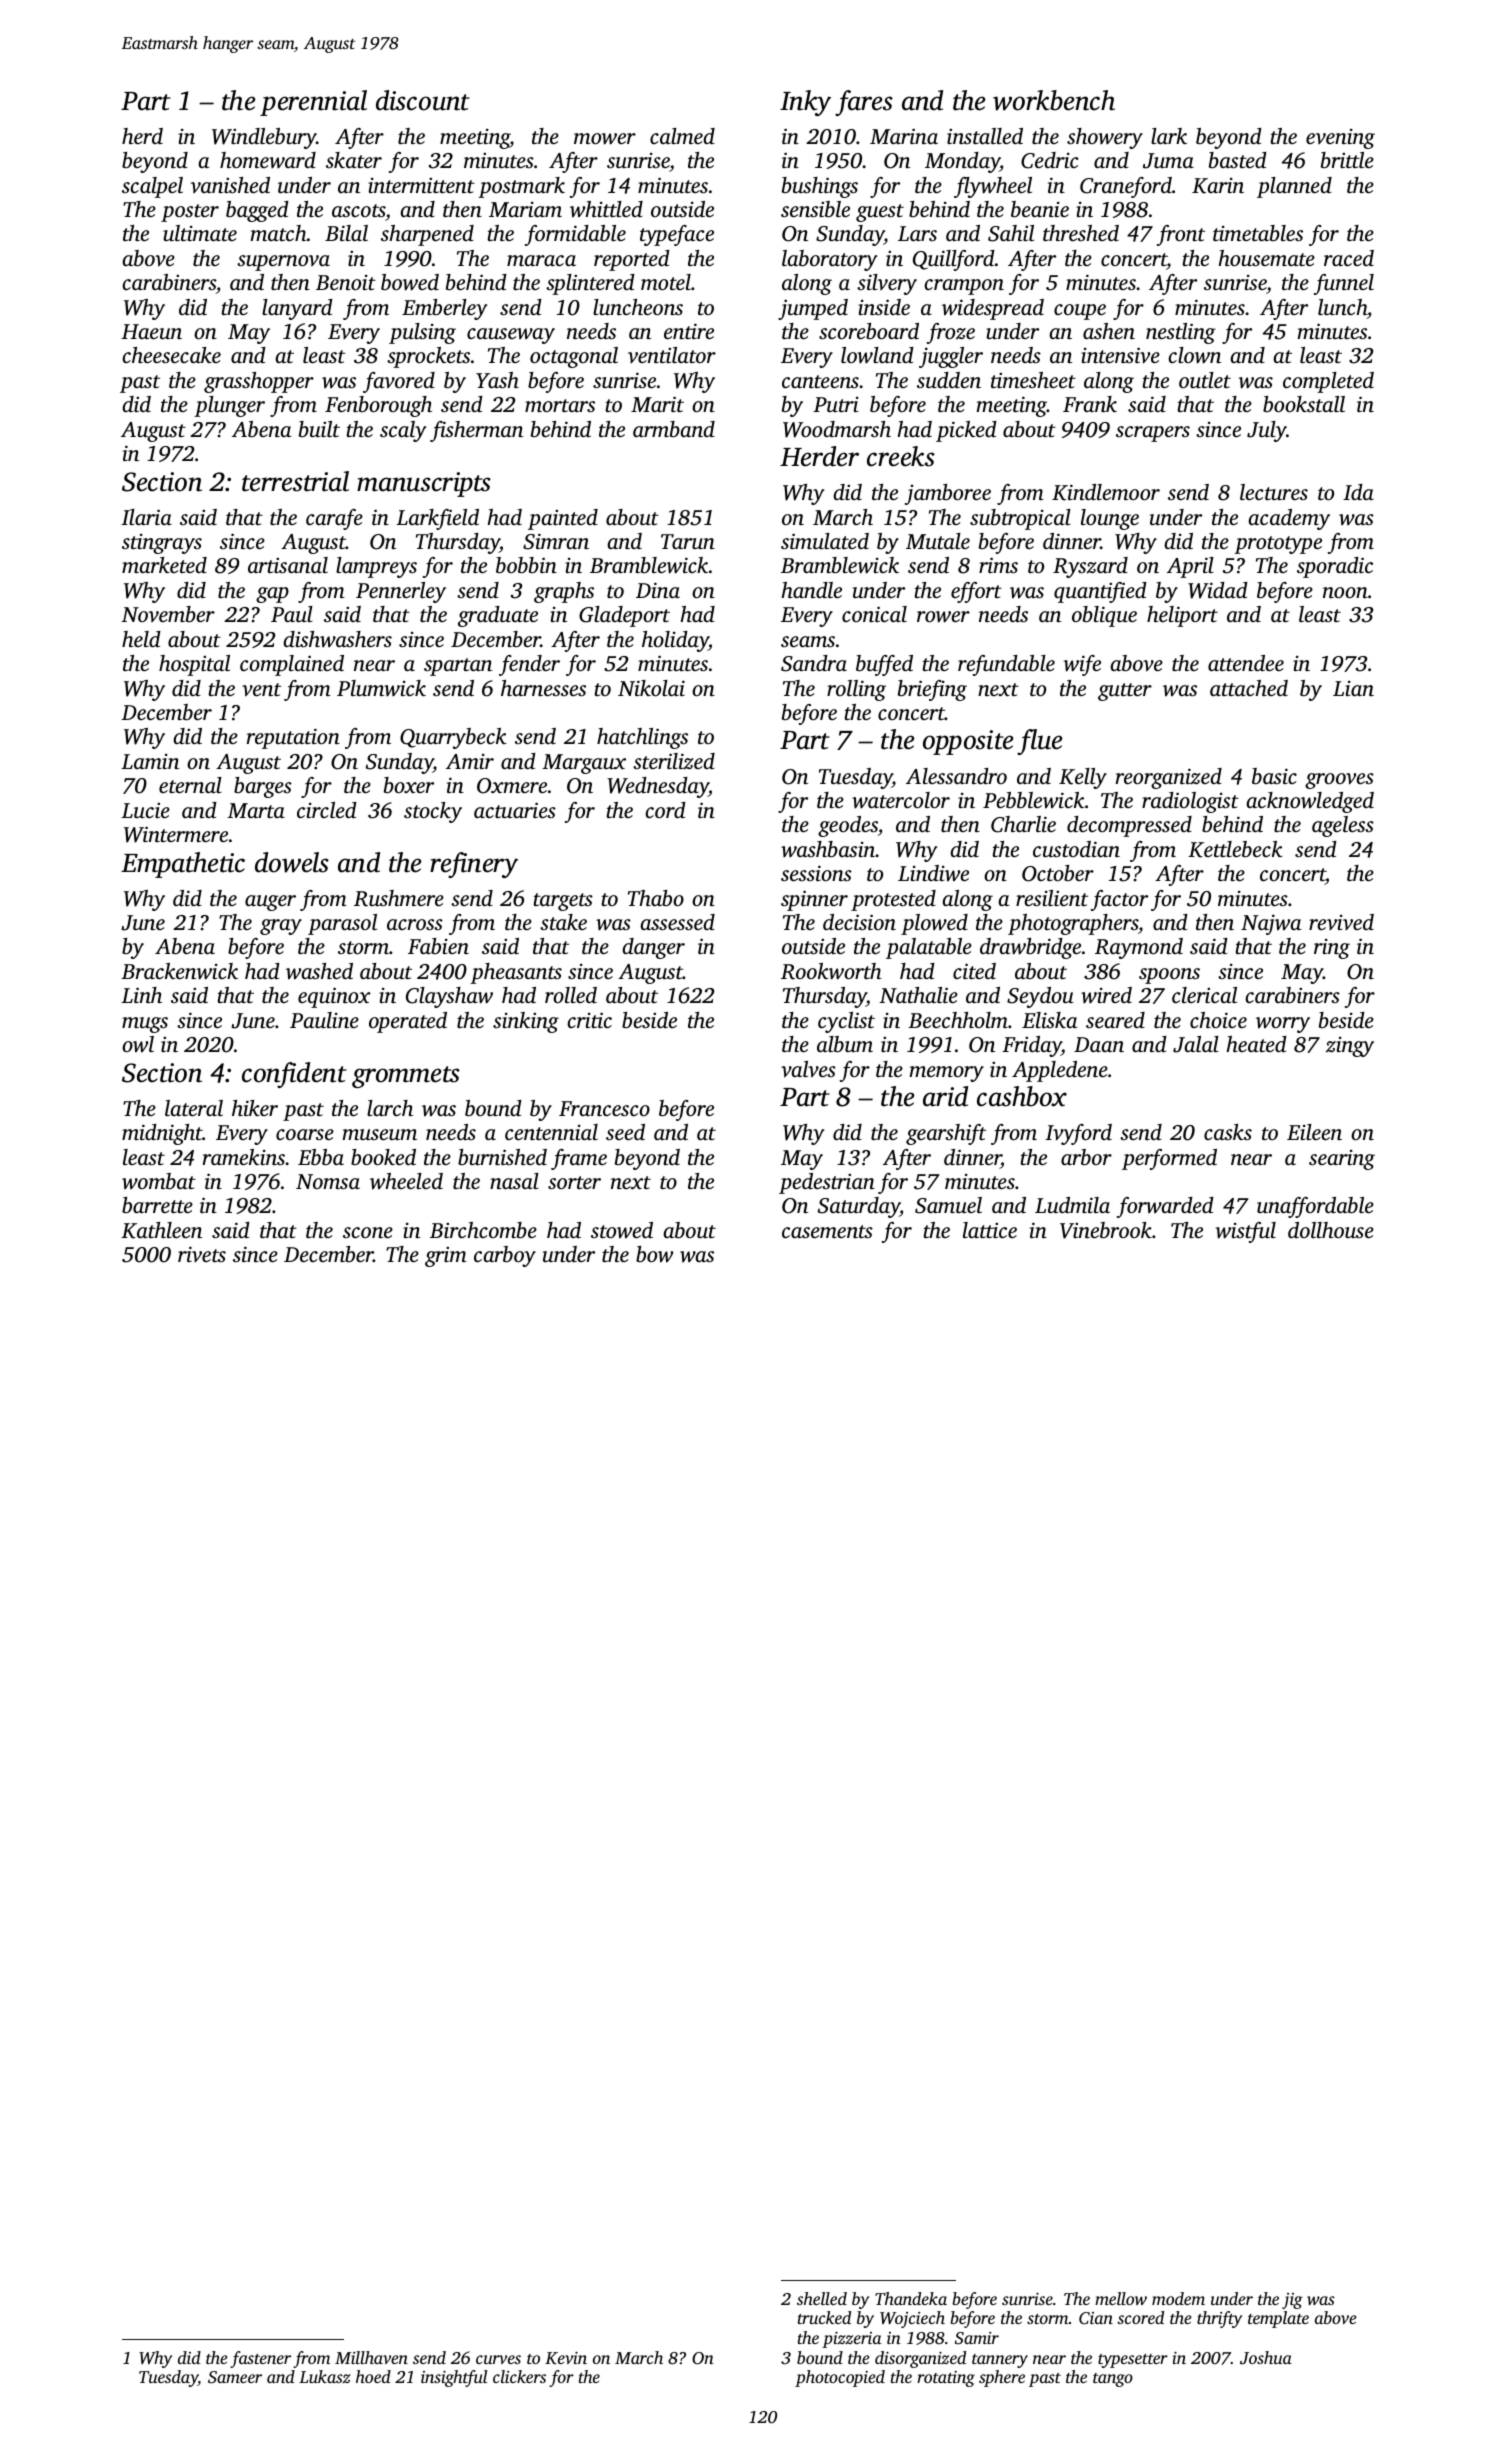 The height and width of the screenshot is (2464, 1496). I want to click on pedestrian, so click(827, 1183).
